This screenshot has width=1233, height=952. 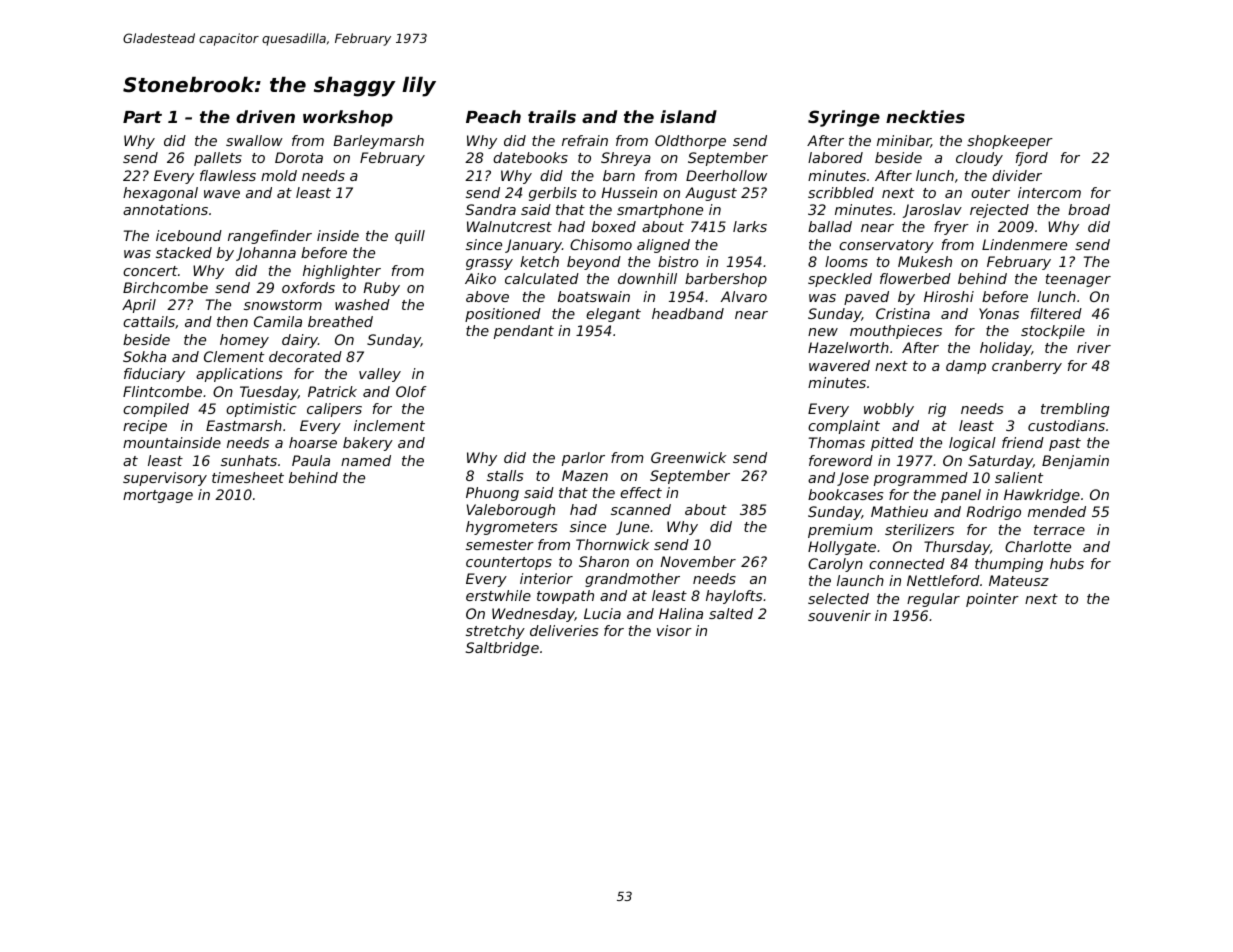 What do you see at coordinates (925, 116) in the screenshot?
I see `neckties` at bounding box center [925, 116].
